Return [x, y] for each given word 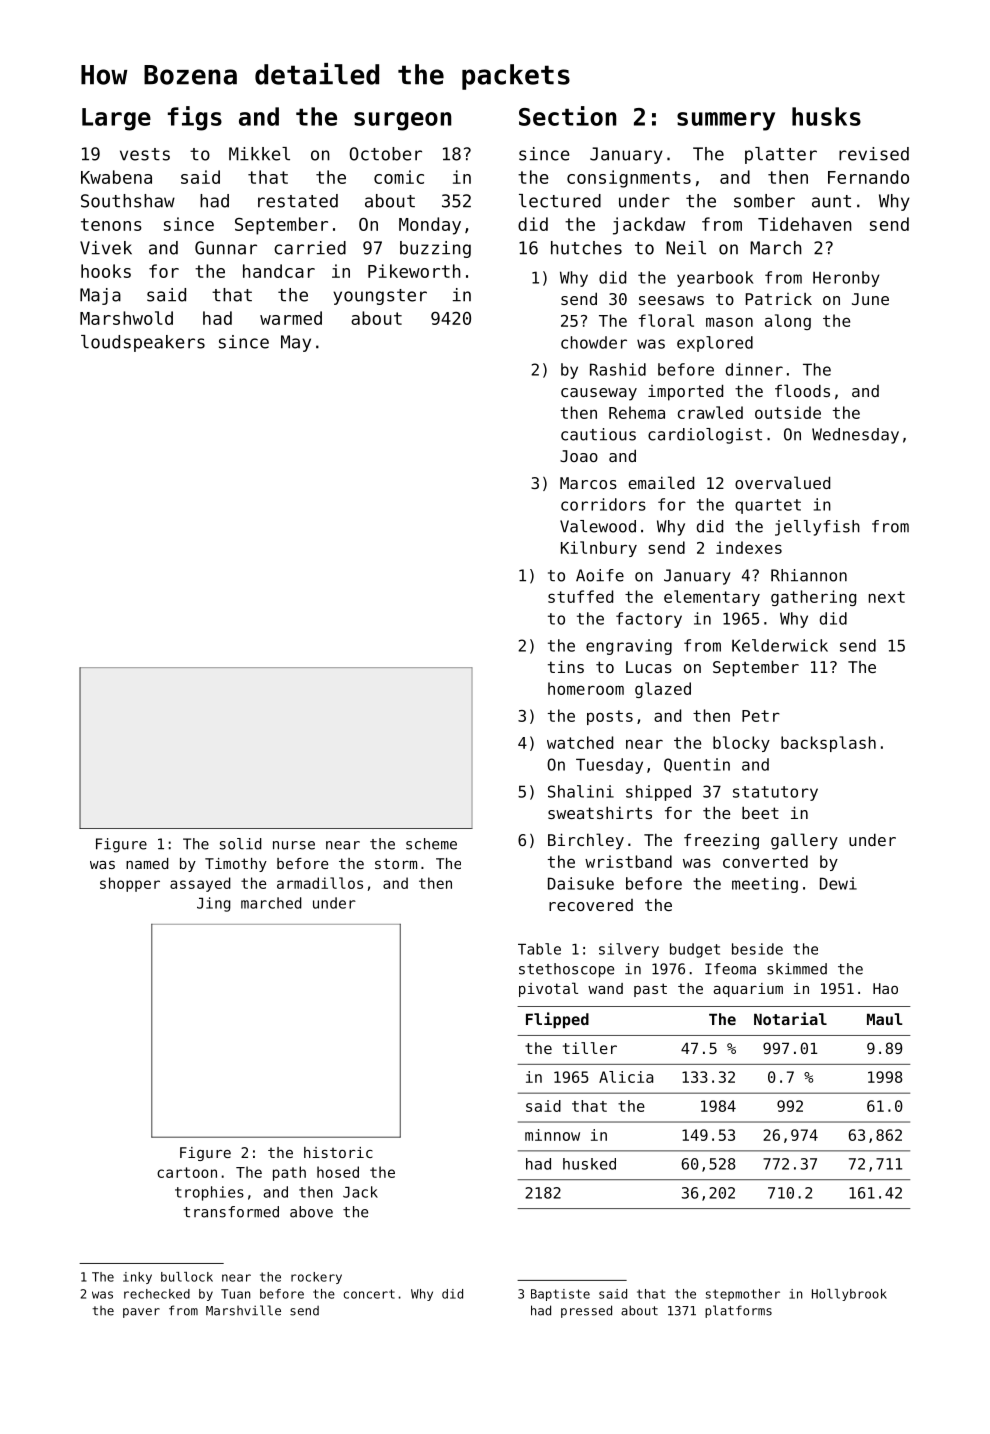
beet [760, 812]
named [147, 863]
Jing [214, 904]
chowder [594, 342]
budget [695, 950]
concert [369, 1294]
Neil [686, 248]
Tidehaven [805, 224]
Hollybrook [849, 1295]
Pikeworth [414, 271]
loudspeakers [143, 343]
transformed [231, 1212]
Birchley [586, 841]
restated [298, 201]
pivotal [548, 989]
